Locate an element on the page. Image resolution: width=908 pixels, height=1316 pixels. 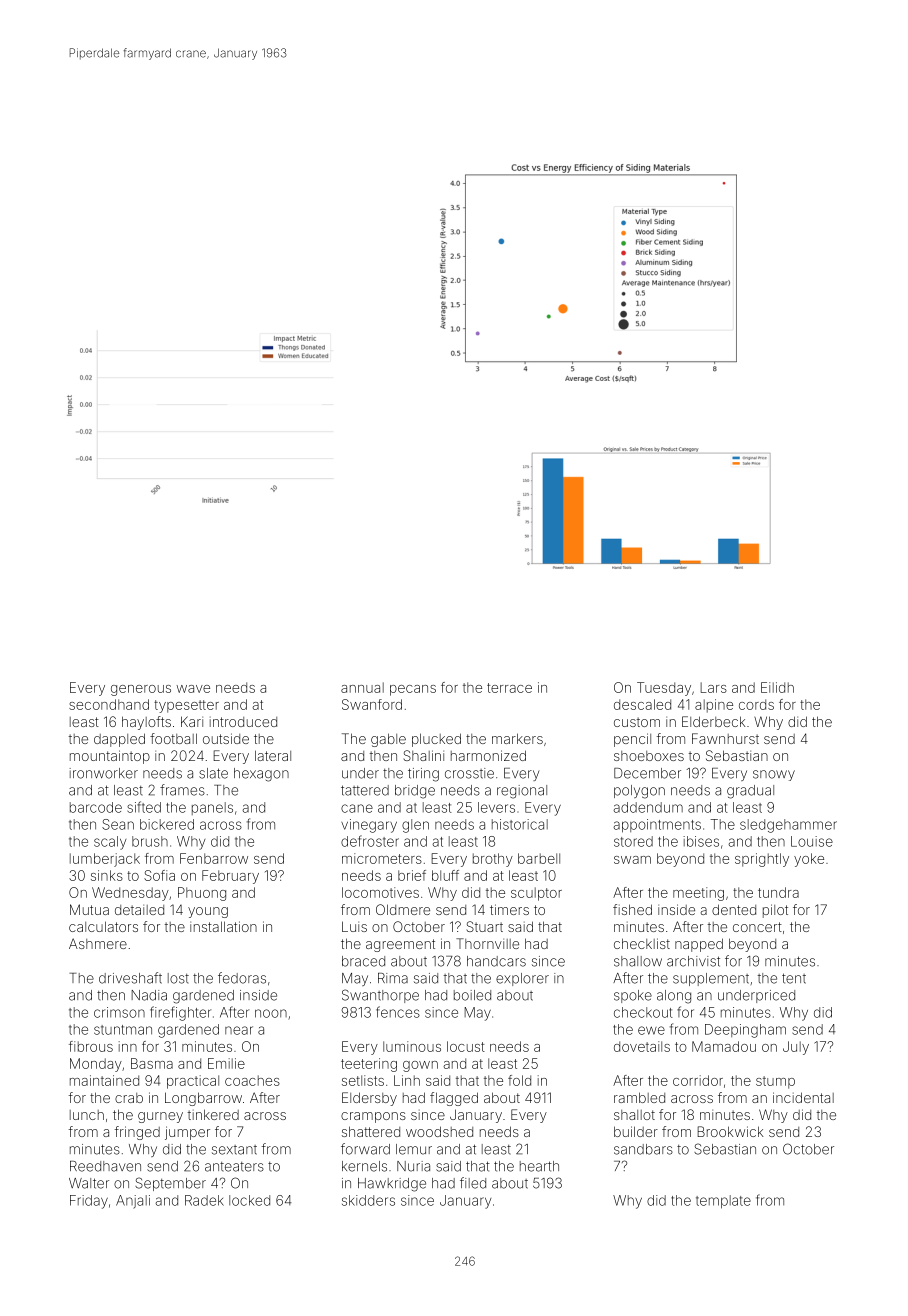
Eilidh is located at coordinates (777, 687).
